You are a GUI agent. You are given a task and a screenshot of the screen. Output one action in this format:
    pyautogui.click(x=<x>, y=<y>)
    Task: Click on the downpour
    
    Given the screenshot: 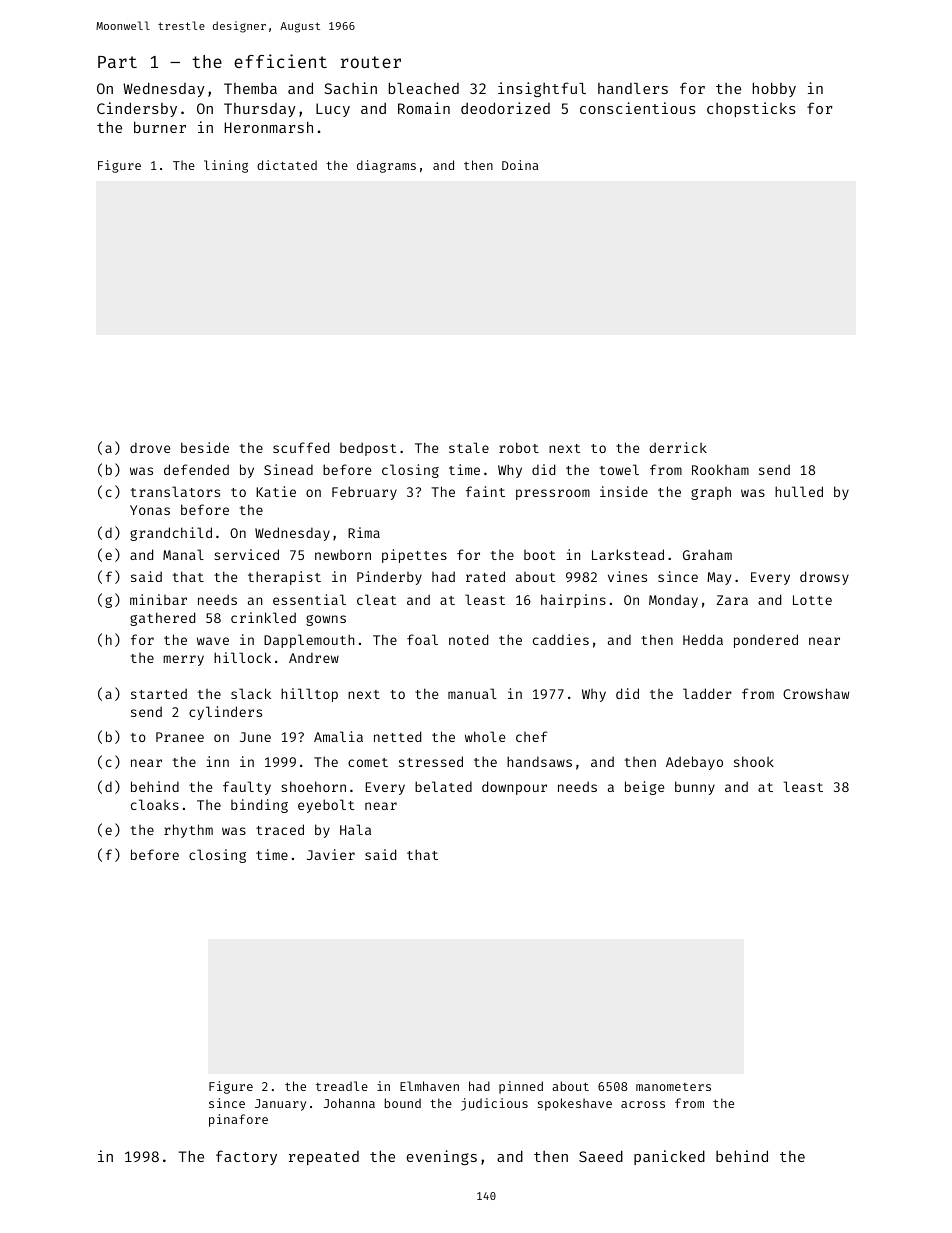 What is the action you would take?
    pyautogui.click(x=514, y=788)
